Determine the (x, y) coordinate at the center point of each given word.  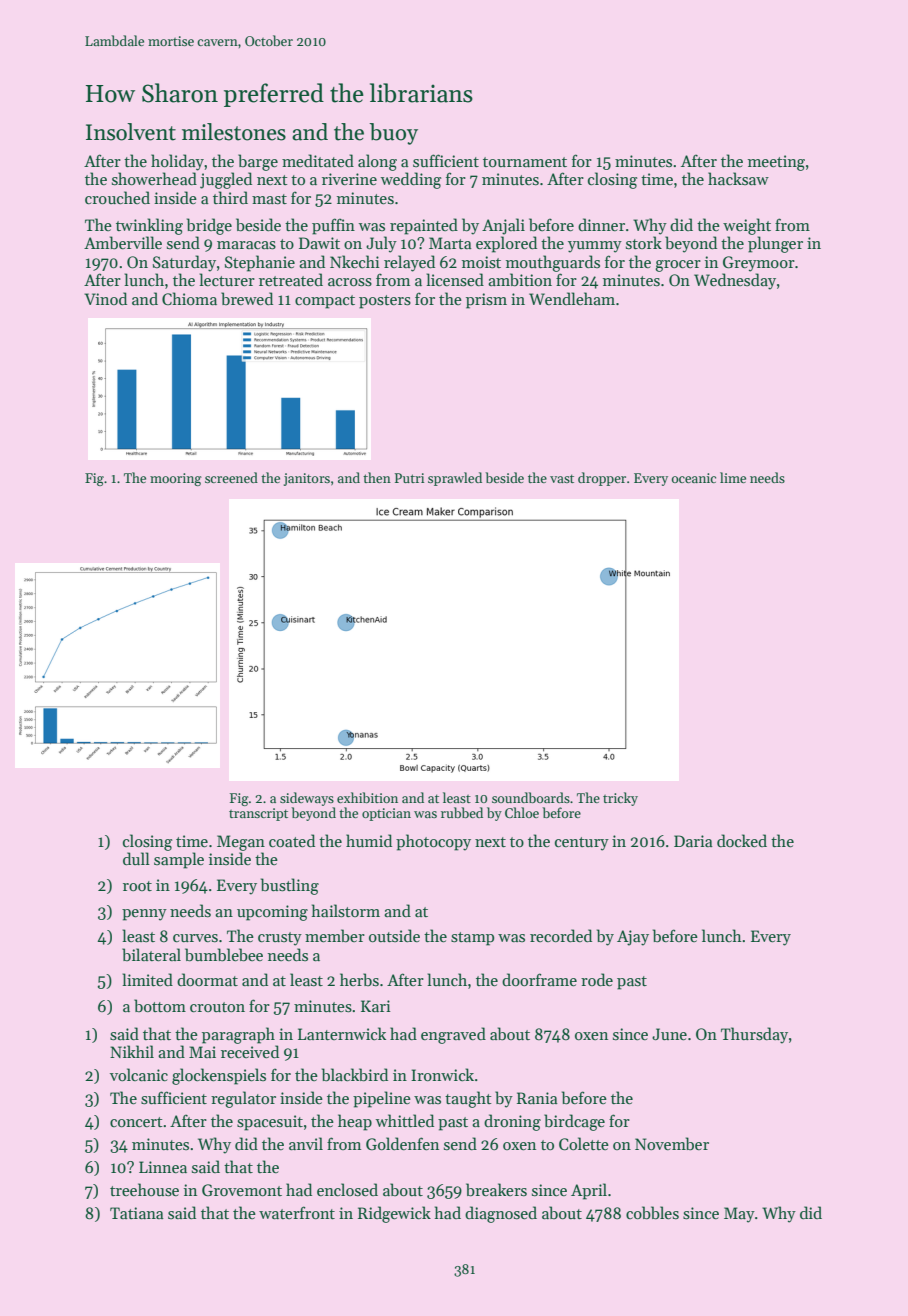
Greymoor (759, 264)
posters (385, 302)
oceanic (694, 478)
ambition (520, 280)
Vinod (105, 298)
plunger (775, 244)
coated (292, 841)
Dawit (319, 243)
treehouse (144, 1190)
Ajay (633, 938)
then (377, 477)
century (582, 844)
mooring (176, 479)
